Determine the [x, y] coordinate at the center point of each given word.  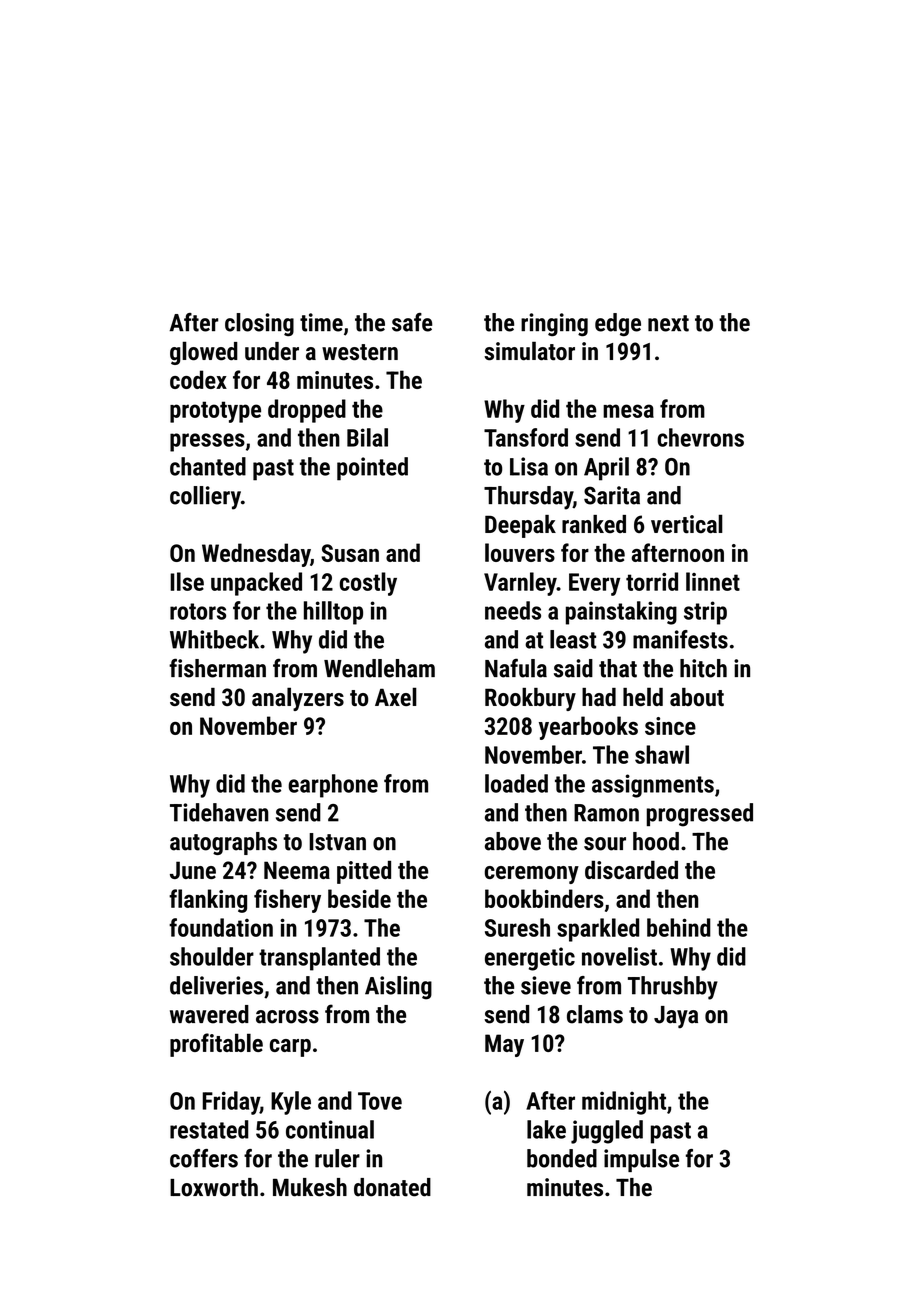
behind [679, 927]
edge [618, 325]
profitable [216, 1045]
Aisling [398, 988]
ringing [554, 325]
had [599, 697]
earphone [333, 786]
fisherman [217, 668]
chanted [208, 466]
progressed [700, 815]
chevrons [700, 437]
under [272, 351]
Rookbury [530, 699]
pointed [372, 469]
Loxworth [214, 1187]
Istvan [337, 842]
